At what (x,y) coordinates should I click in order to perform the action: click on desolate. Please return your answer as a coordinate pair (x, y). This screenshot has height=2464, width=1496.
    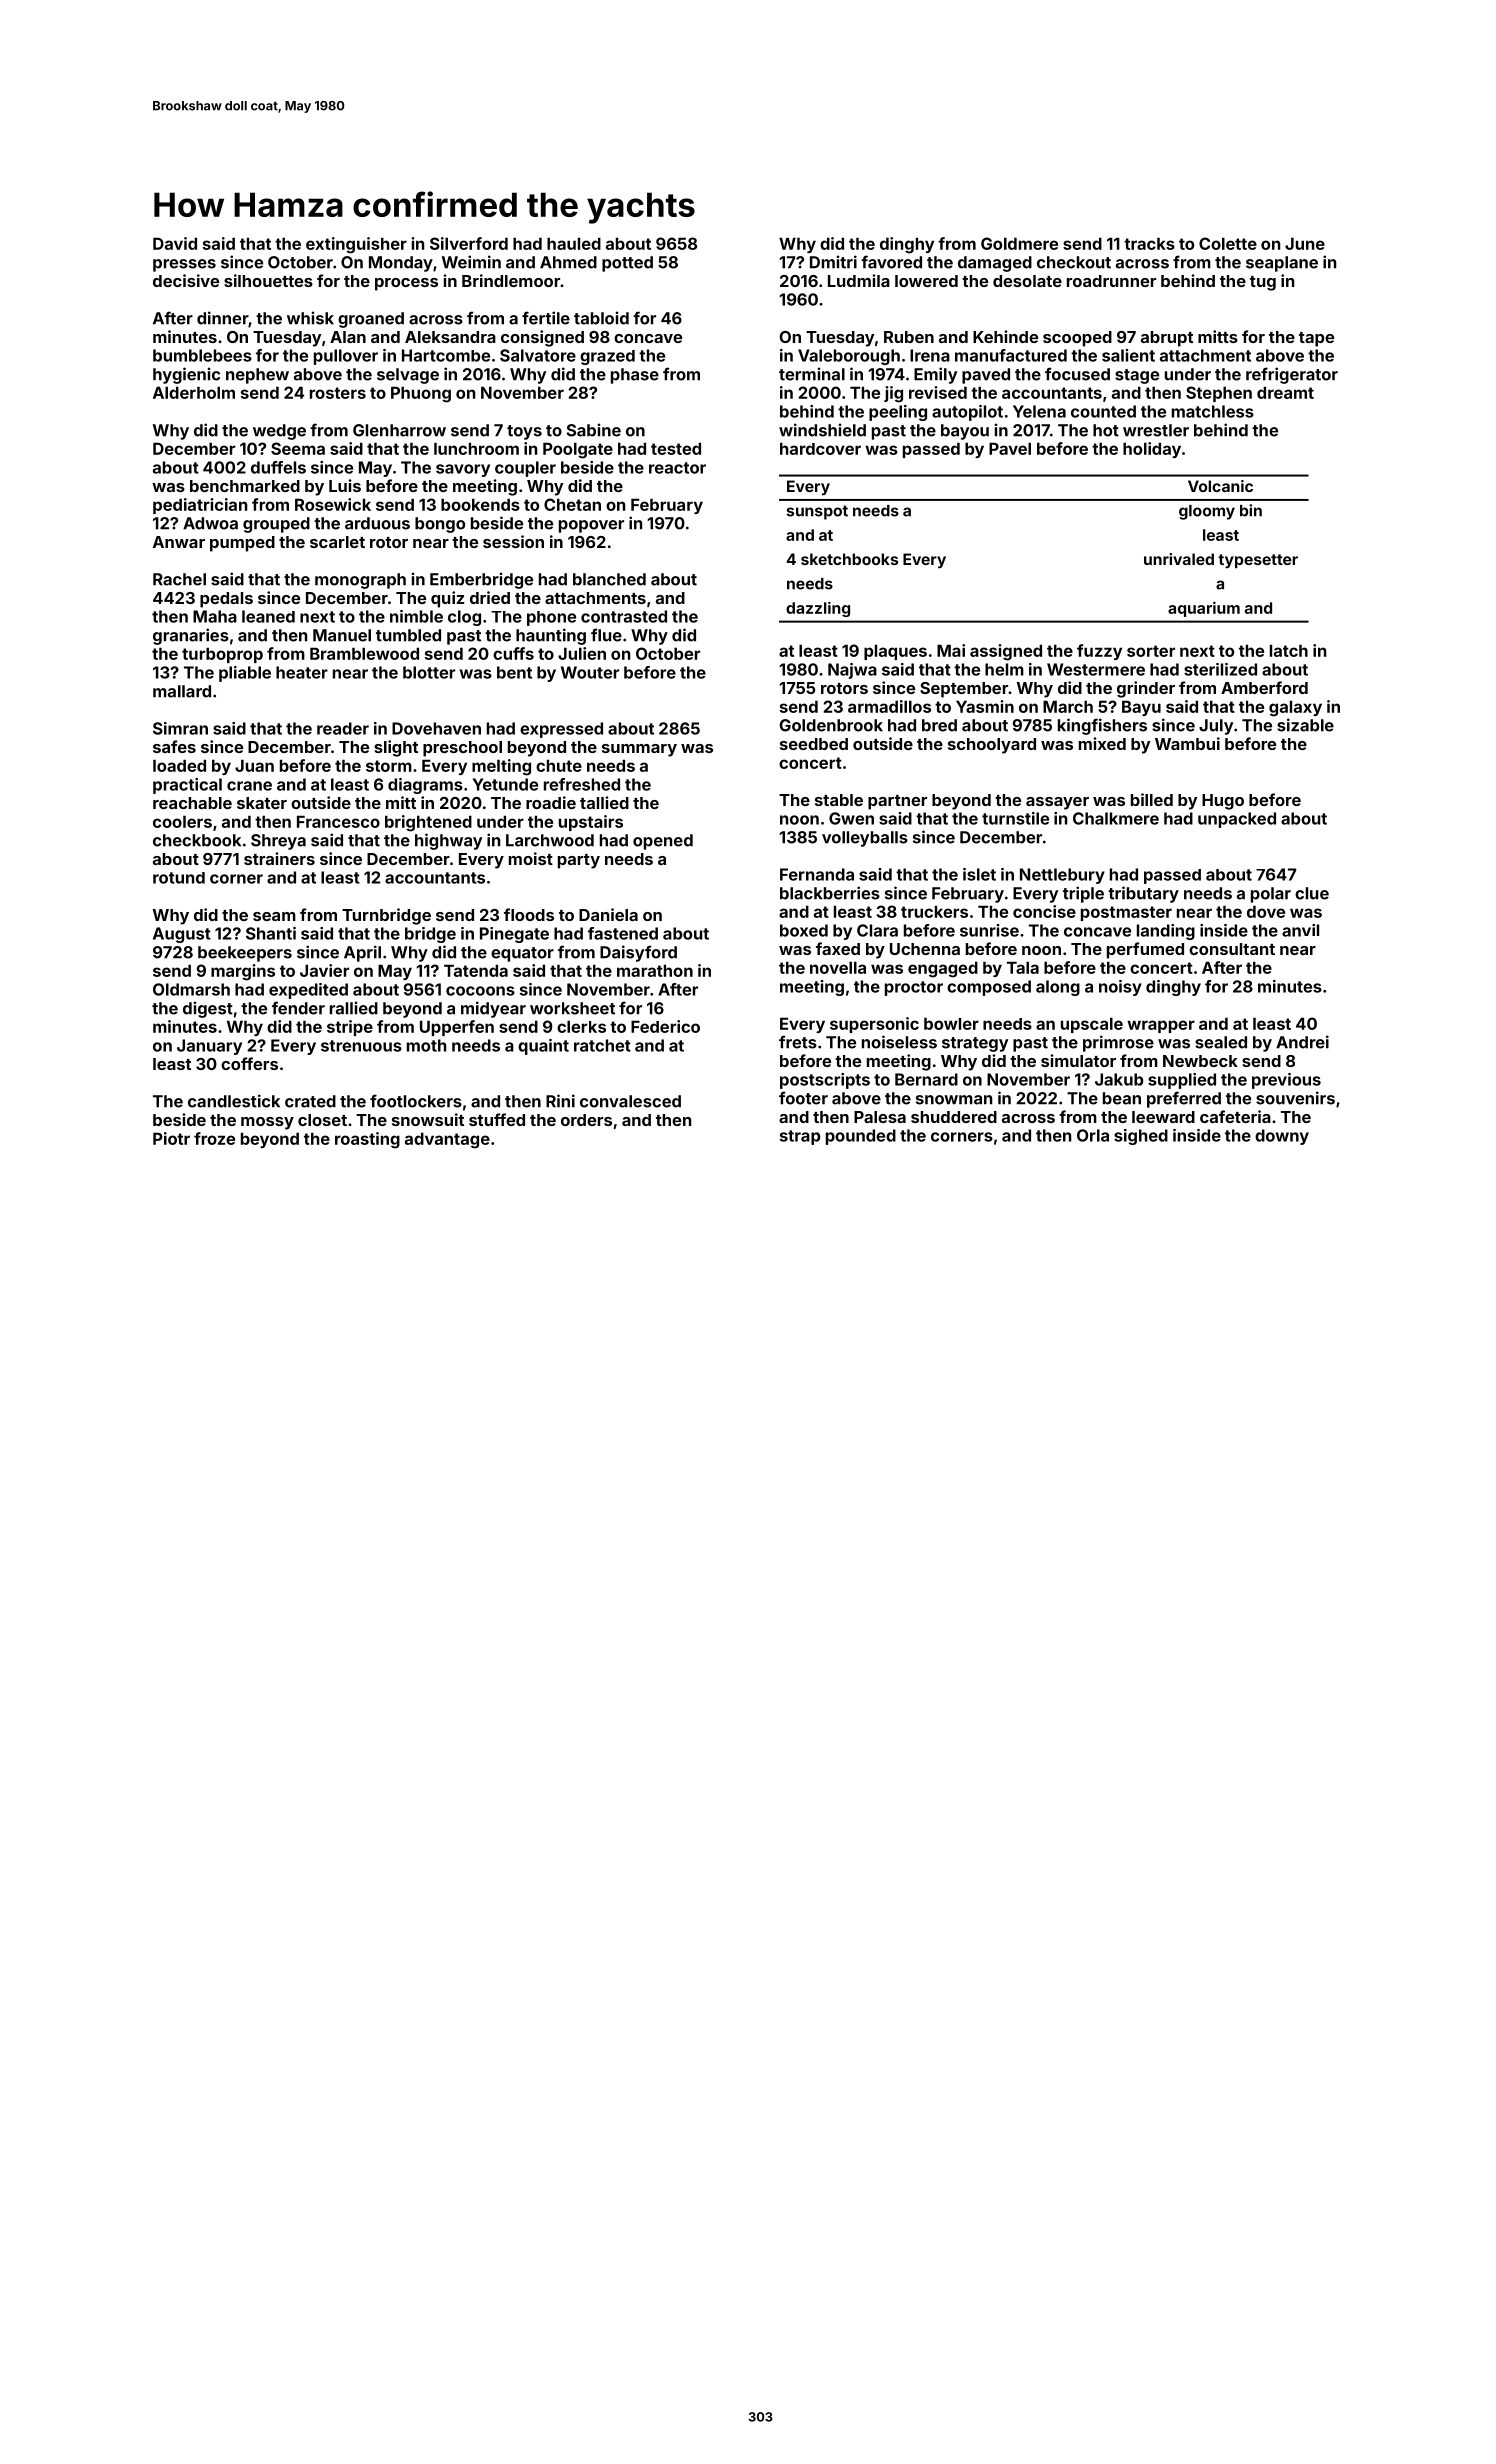
    Looking at the image, I should click on (1027, 281).
